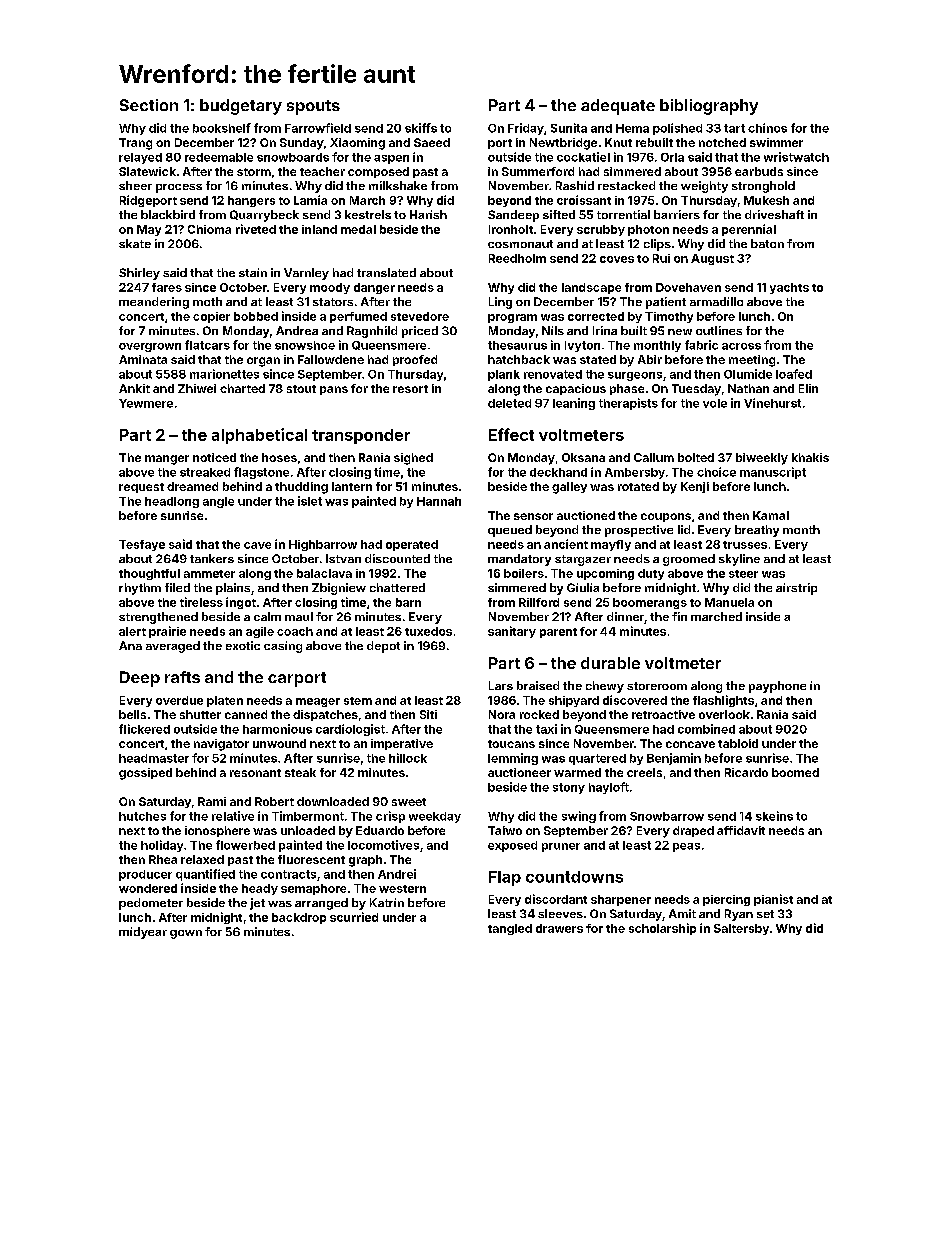 Image resolution: width=952 pixels, height=1233 pixels. I want to click on flatcars, so click(207, 345).
